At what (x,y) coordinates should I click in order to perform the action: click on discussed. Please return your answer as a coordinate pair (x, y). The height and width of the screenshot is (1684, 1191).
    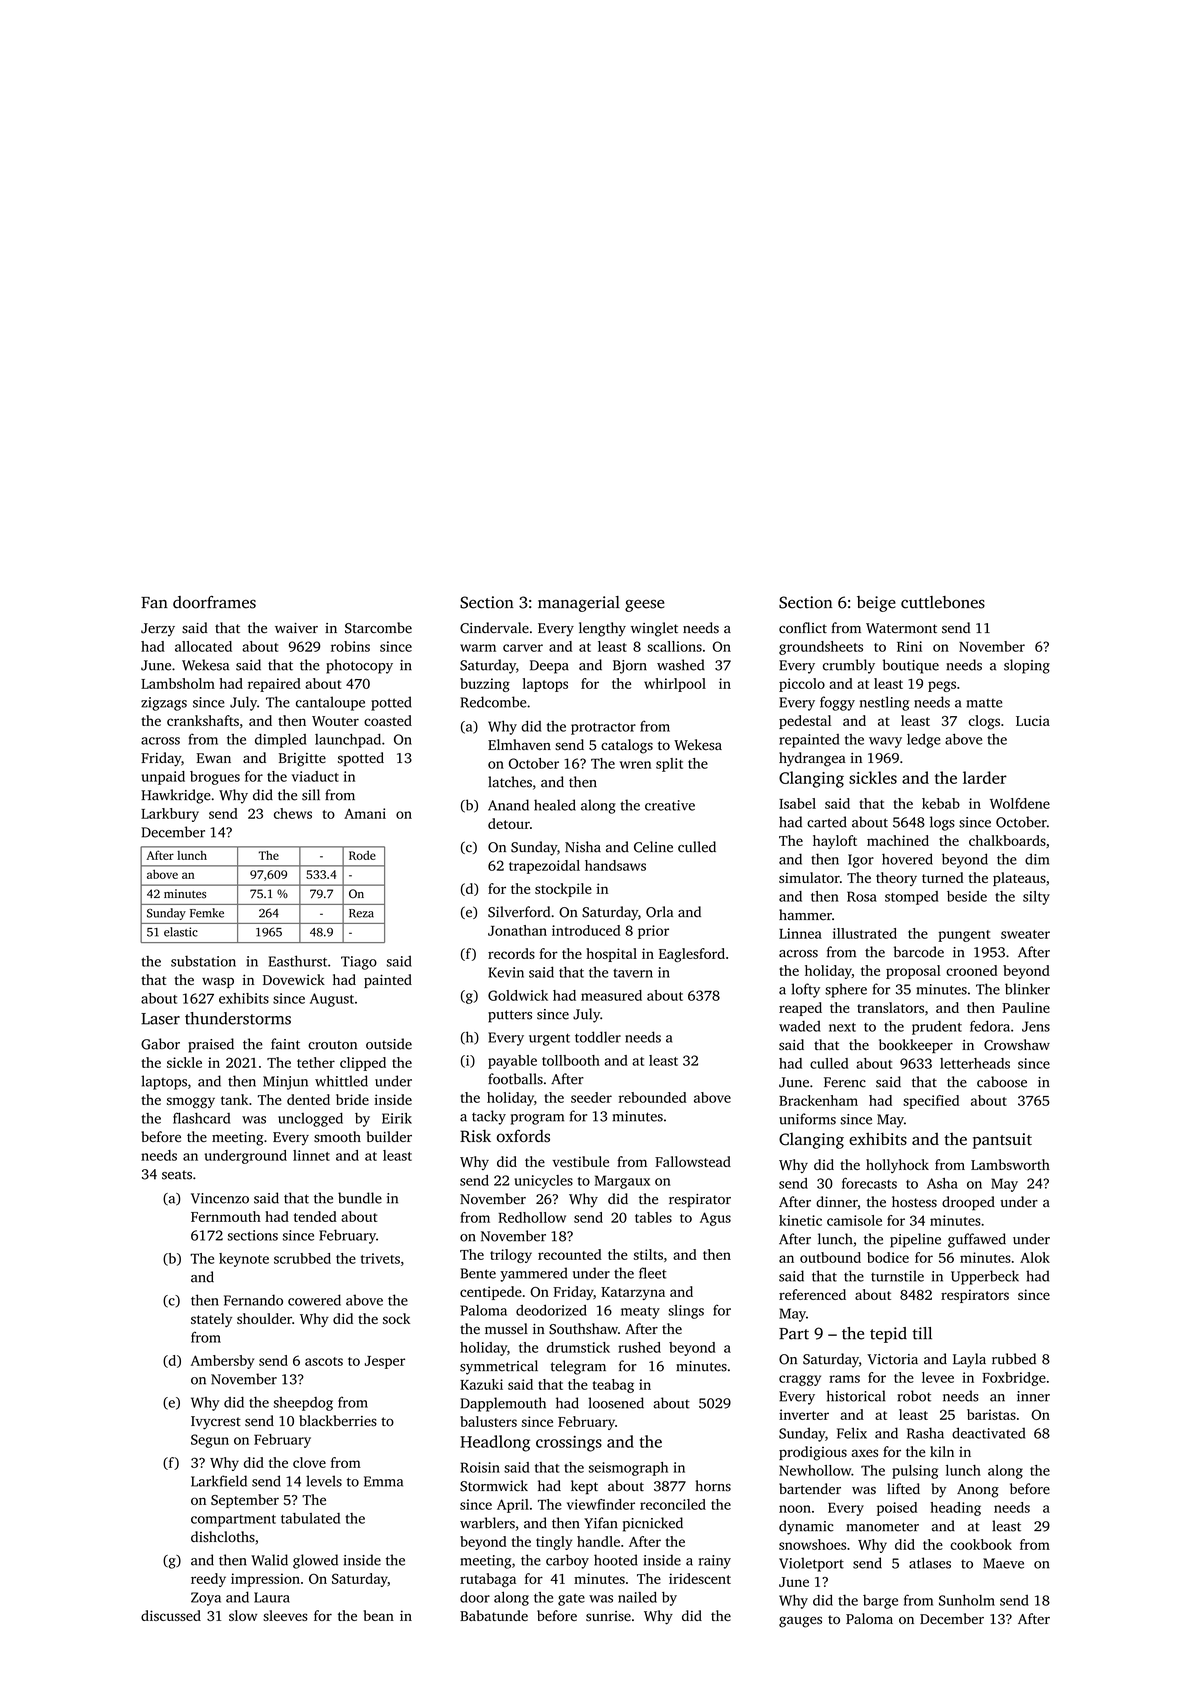
    Looking at the image, I should click on (171, 1615).
